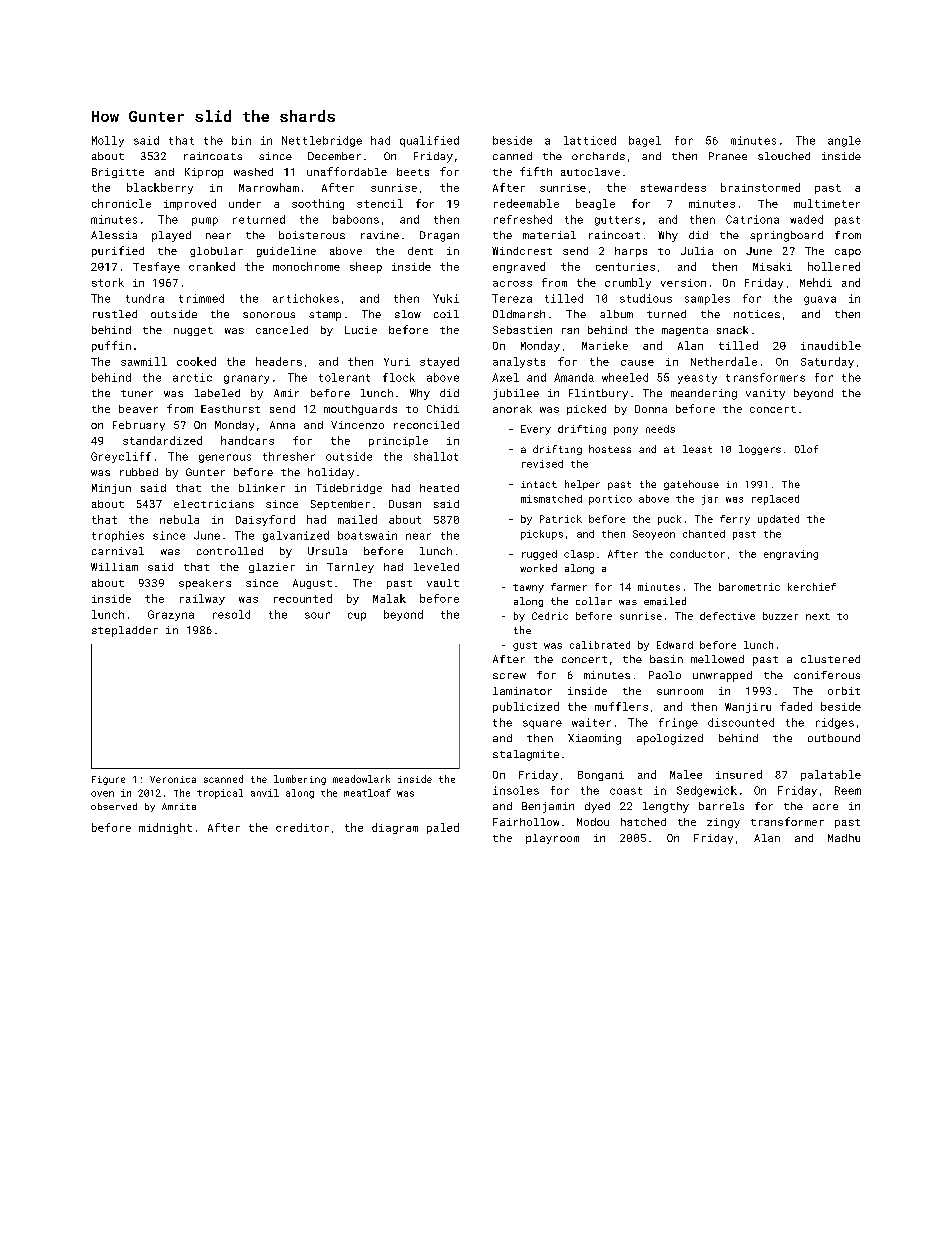 Image resolution: width=952 pixels, height=1233 pixels. I want to click on Chidi, so click(443, 409).
